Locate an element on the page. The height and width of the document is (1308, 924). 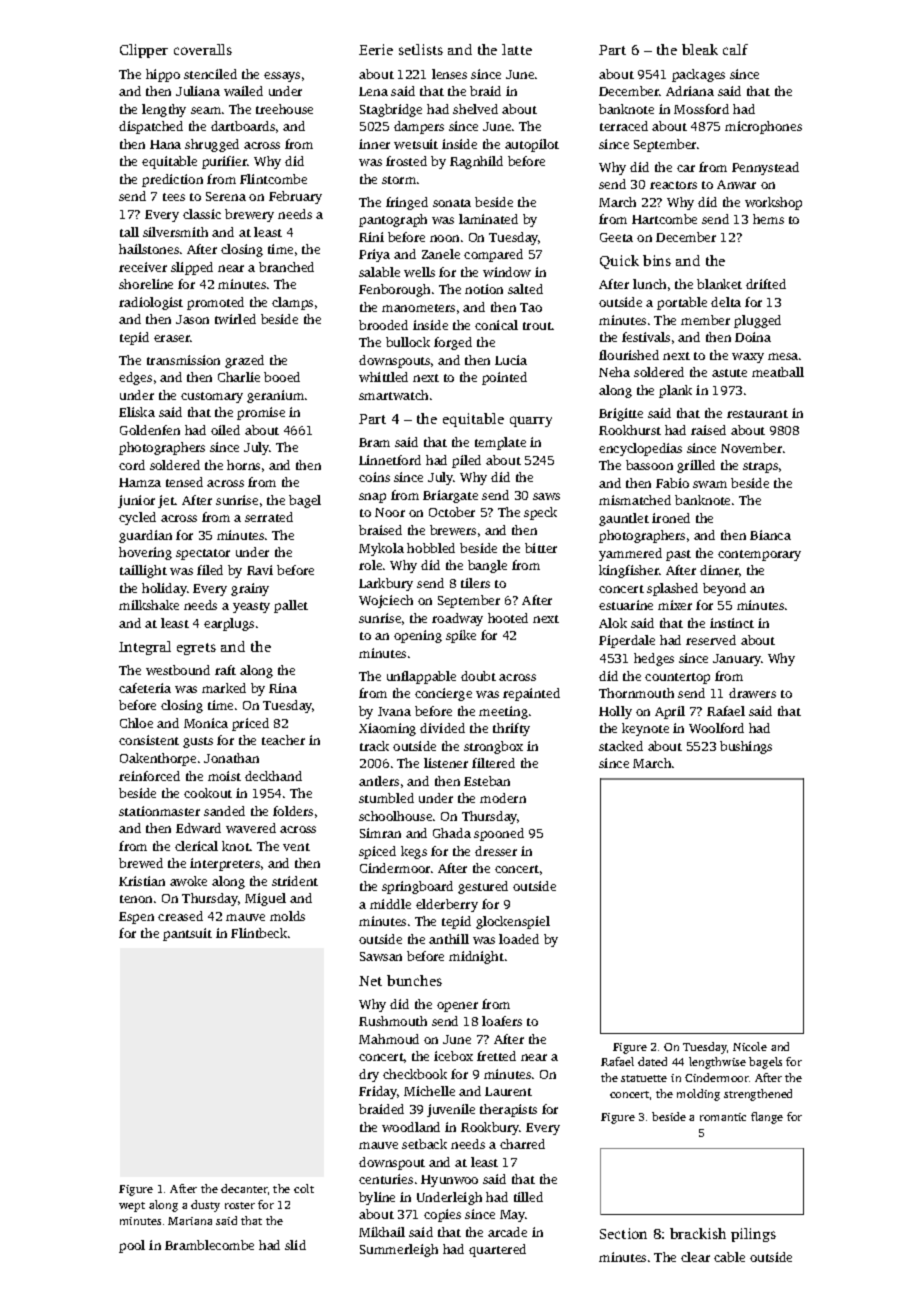
Eerie is located at coordinates (376, 49).
